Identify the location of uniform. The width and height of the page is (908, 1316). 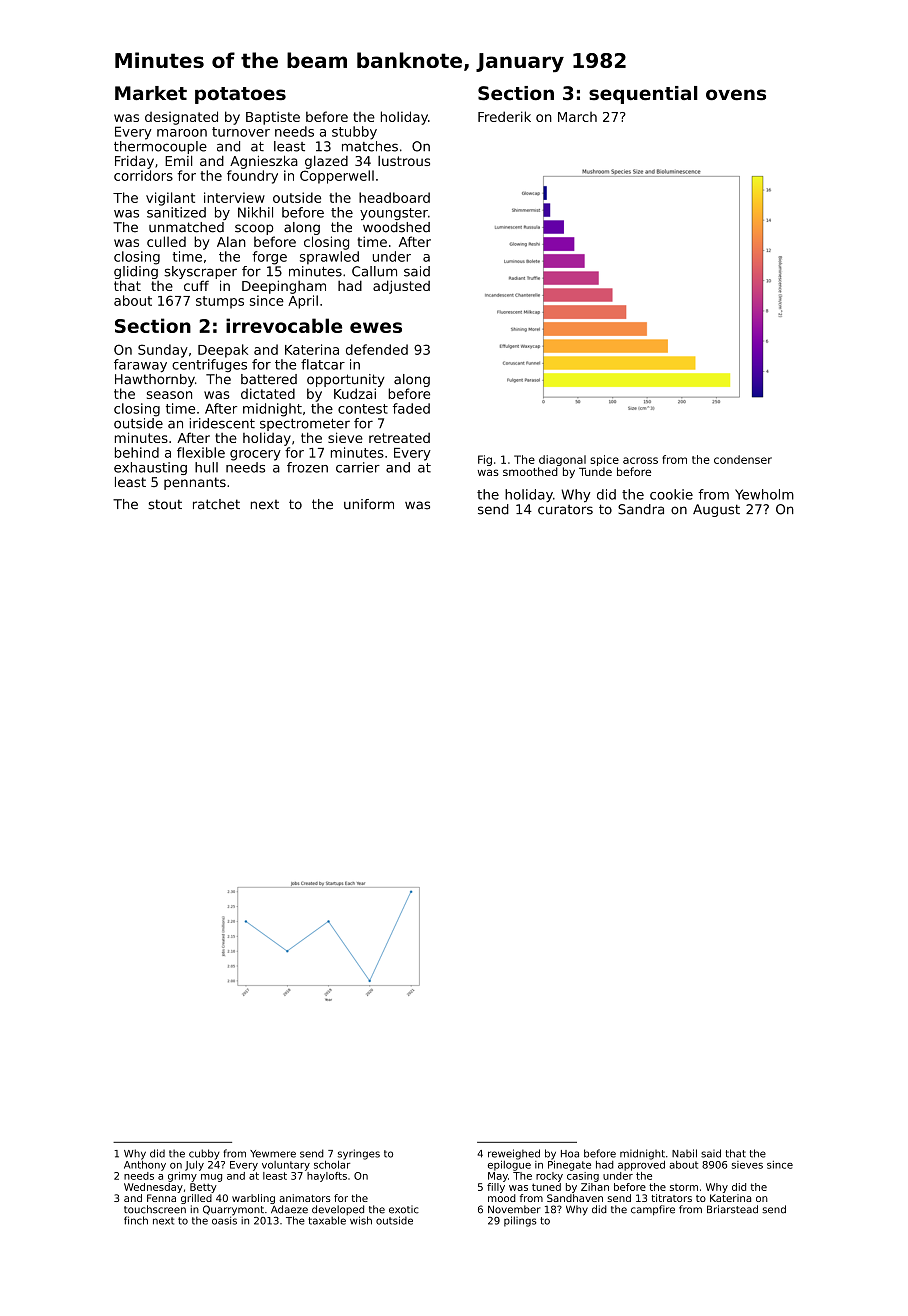
(369, 504).
